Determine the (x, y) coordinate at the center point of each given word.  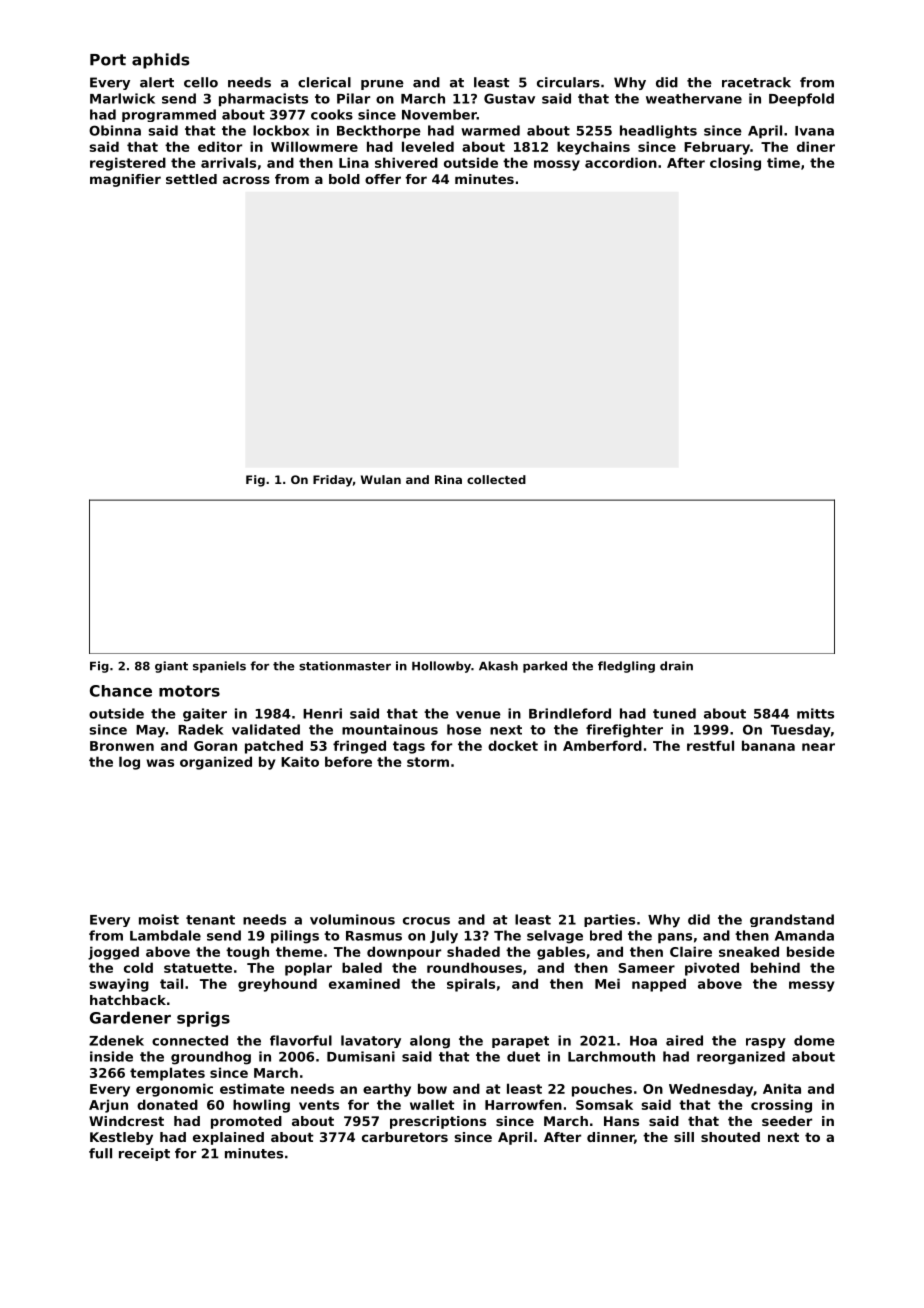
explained (228, 1138)
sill (684, 1137)
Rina (448, 479)
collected (496, 479)
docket (513, 745)
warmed (490, 130)
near (818, 747)
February (717, 148)
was (160, 763)
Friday (333, 481)
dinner (610, 1137)
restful (710, 745)
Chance (121, 691)
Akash (498, 666)
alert (157, 82)
